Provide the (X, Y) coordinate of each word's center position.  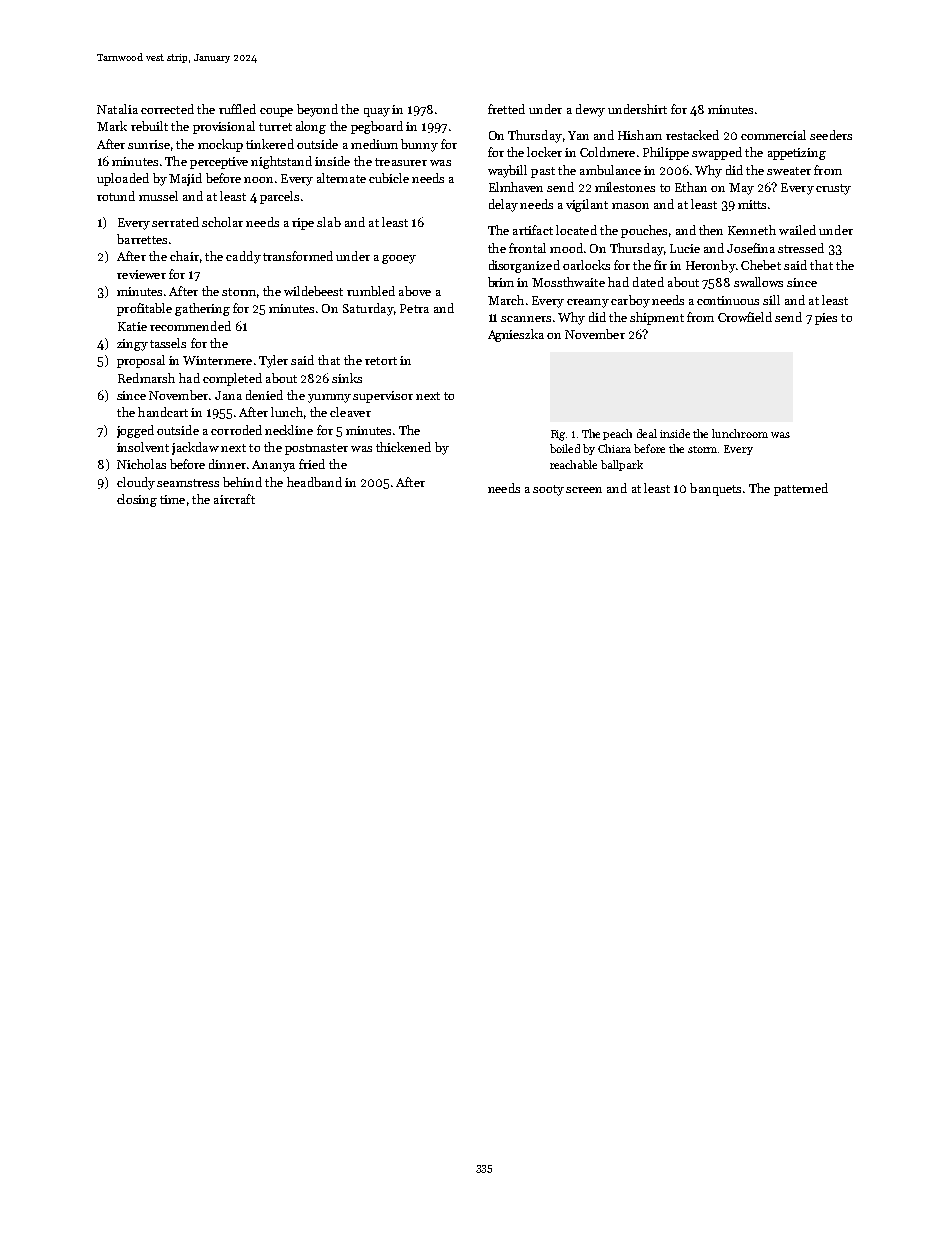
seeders (831, 135)
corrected (167, 109)
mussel (158, 196)
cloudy (136, 483)
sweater (789, 171)
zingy (132, 345)
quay (377, 112)
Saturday (368, 309)
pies (826, 319)
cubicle (389, 178)
